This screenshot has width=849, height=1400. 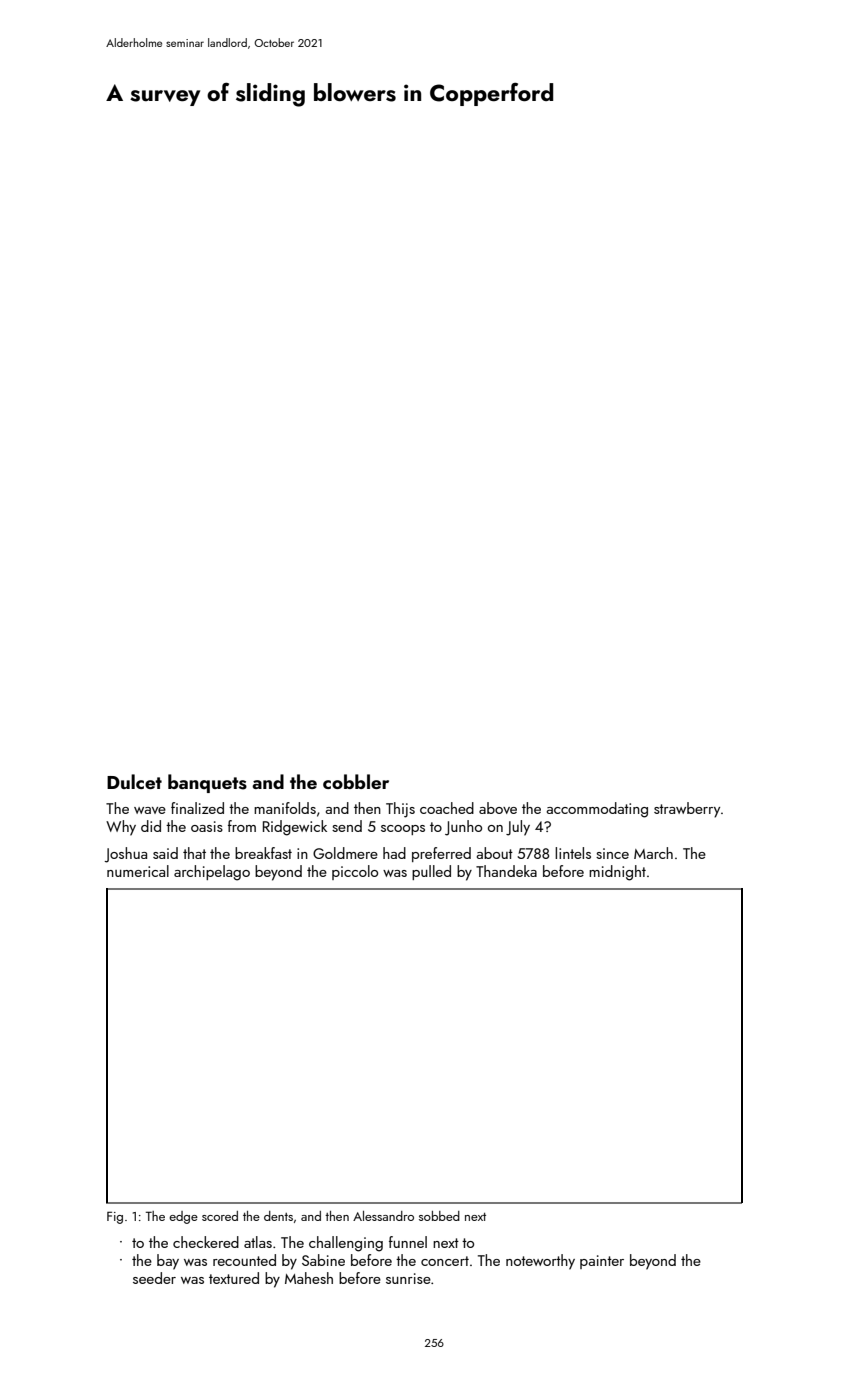 What do you see at coordinates (431, 872) in the screenshot?
I see `pulled` at bounding box center [431, 872].
